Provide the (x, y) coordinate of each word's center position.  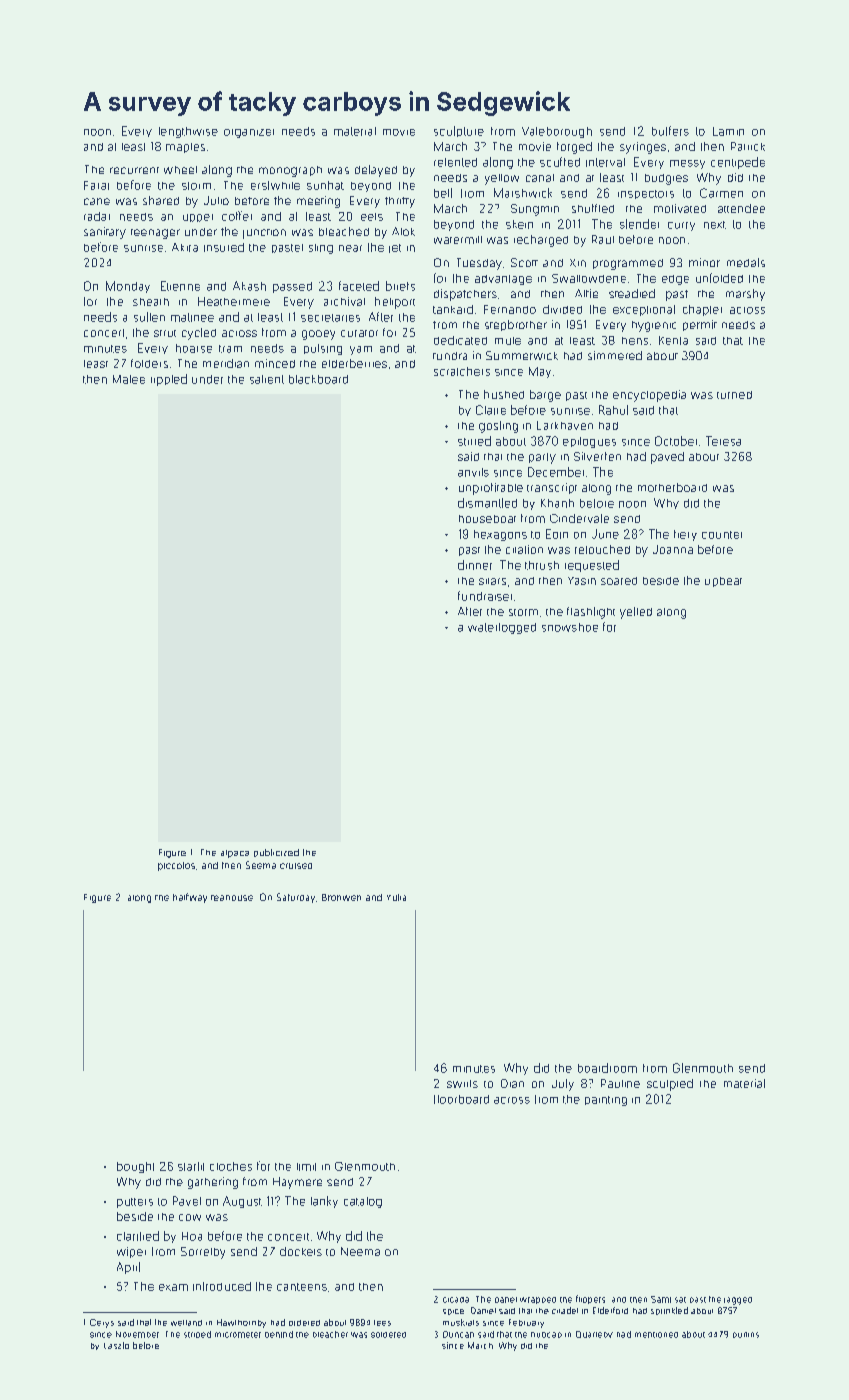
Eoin (557, 534)
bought (135, 1167)
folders (149, 363)
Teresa (723, 441)
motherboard (672, 487)
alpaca (235, 854)
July (563, 1085)
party (542, 458)
